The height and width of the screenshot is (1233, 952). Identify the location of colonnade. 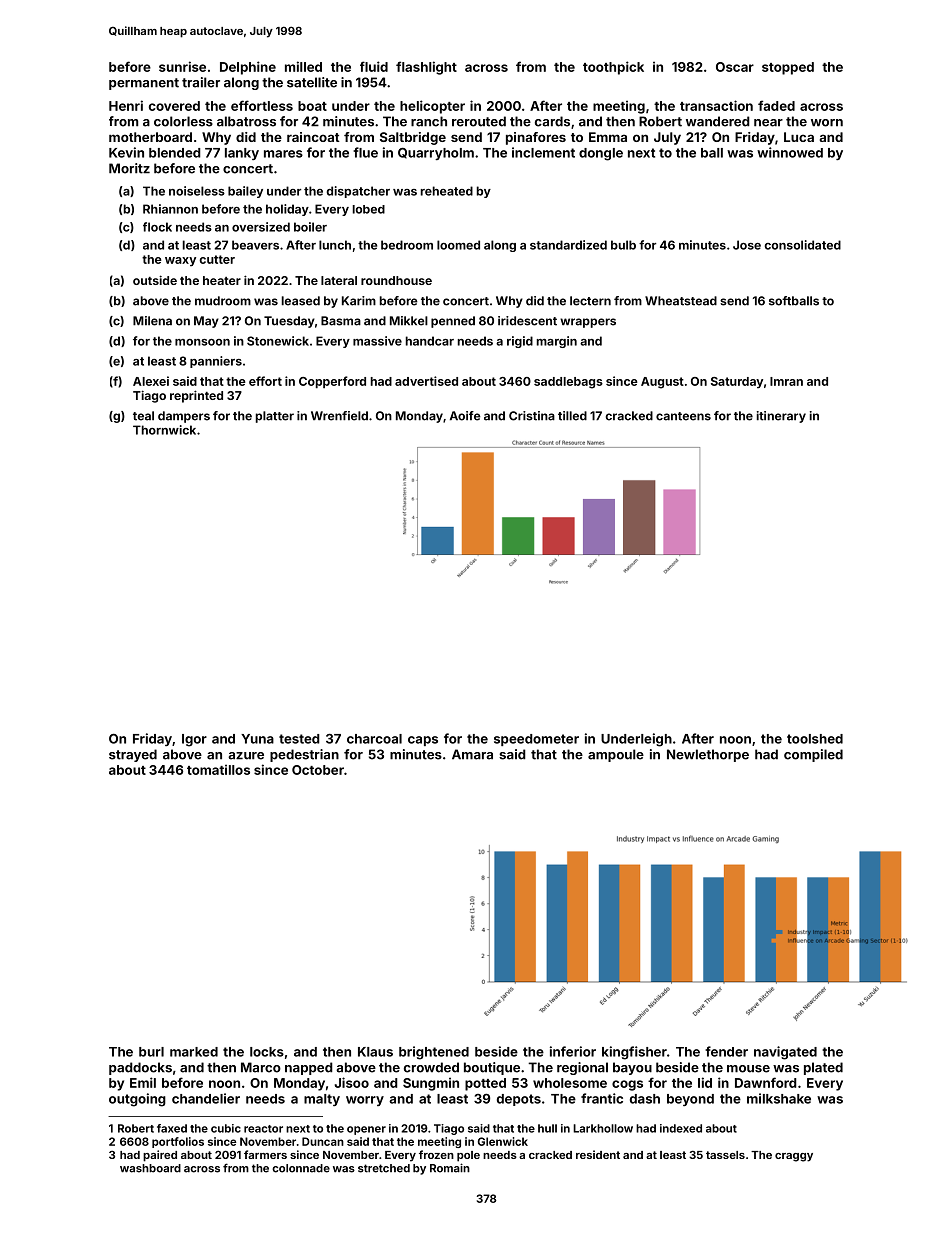
(301, 1168).
